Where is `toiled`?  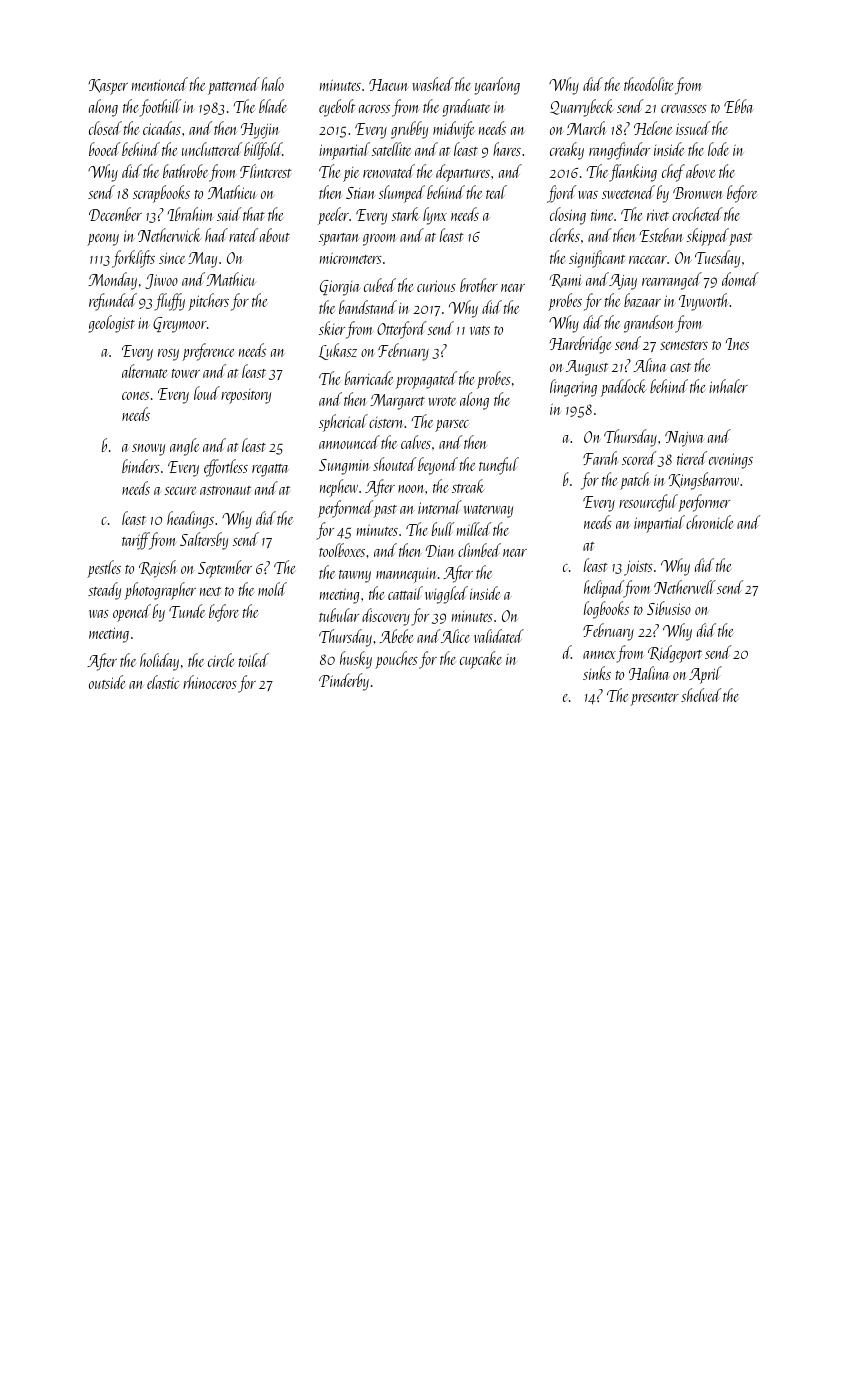
toiled is located at coordinates (254, 660).
